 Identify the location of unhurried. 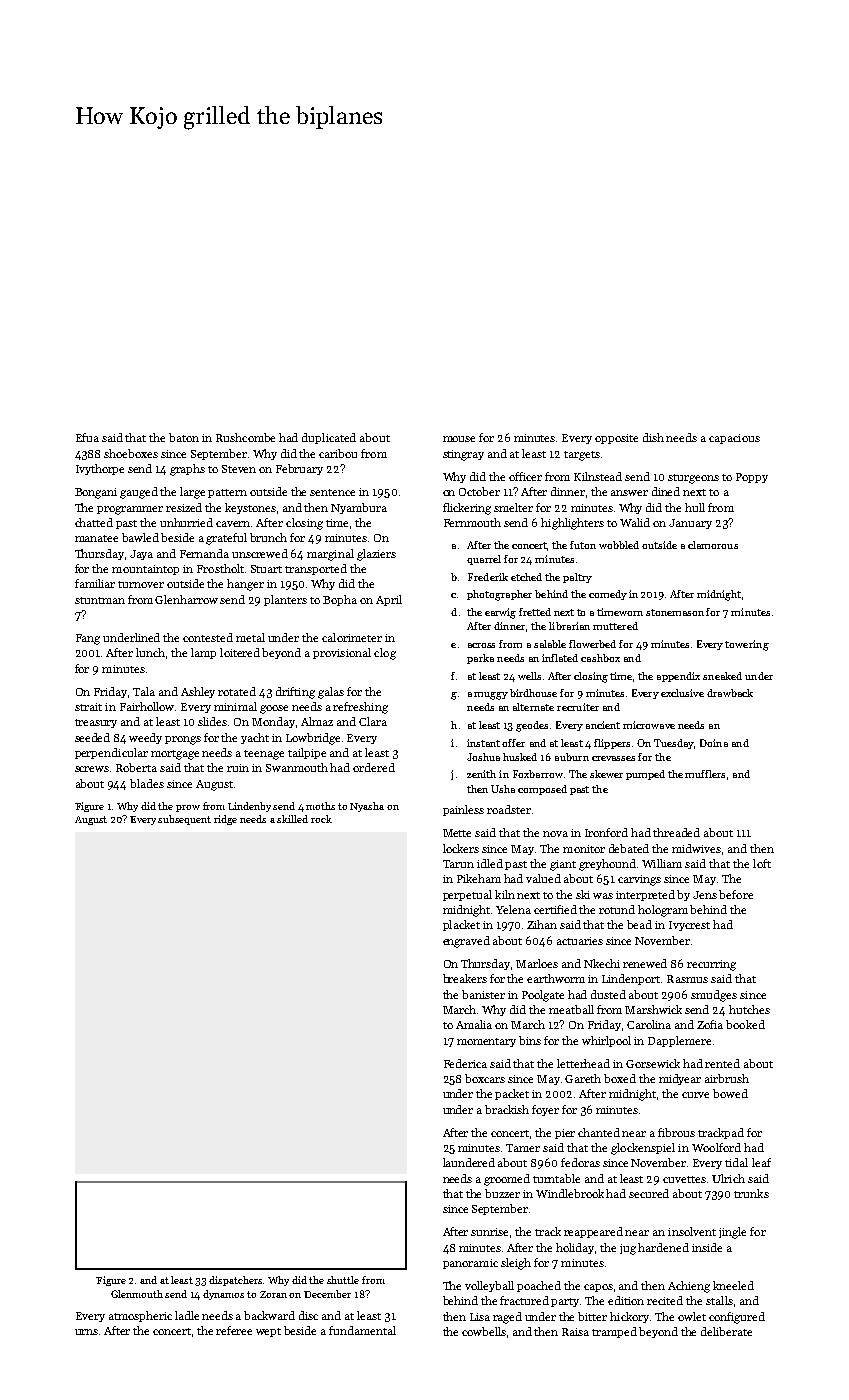
(186, 522).
